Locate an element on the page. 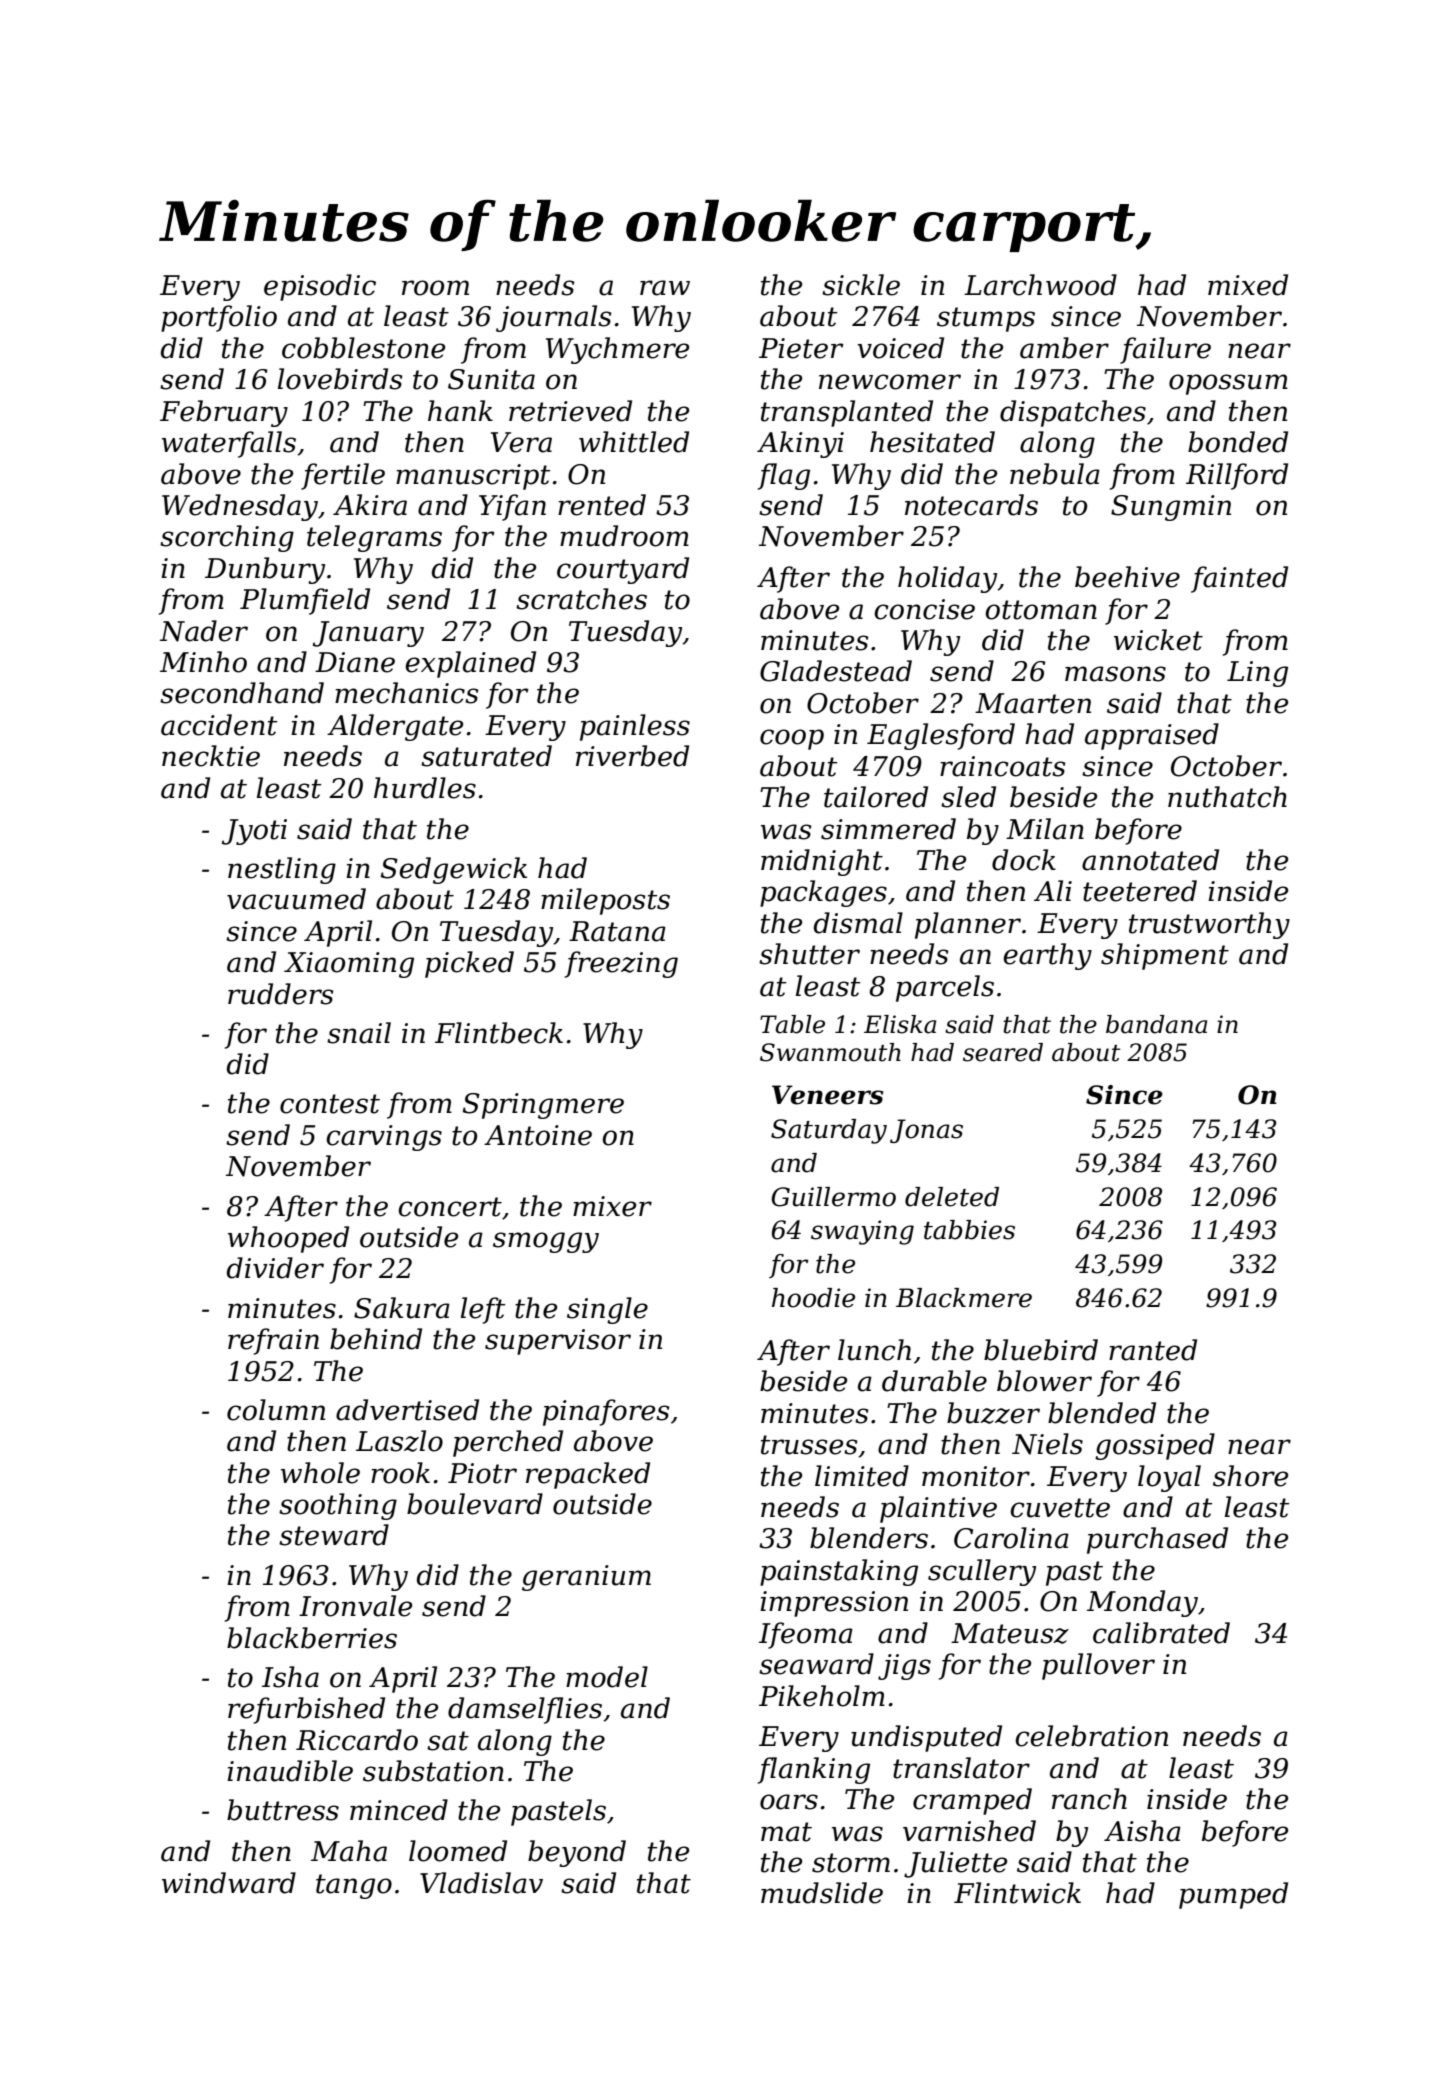 This document has width=1450, height=2100. portfolio is located at coordinates (219, 318).
